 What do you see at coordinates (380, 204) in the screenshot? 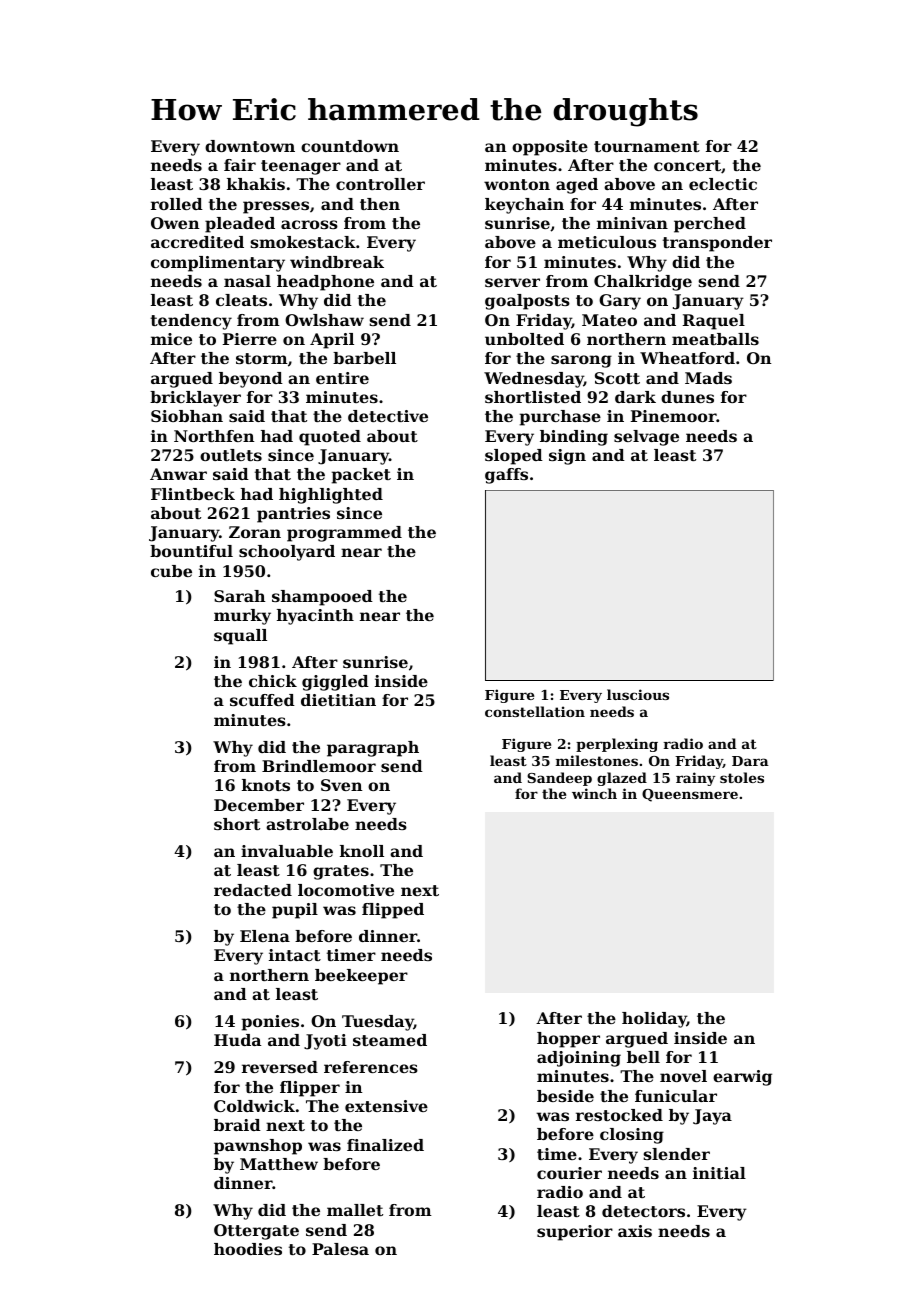
I see `then` at bounding box center [380, 204].
